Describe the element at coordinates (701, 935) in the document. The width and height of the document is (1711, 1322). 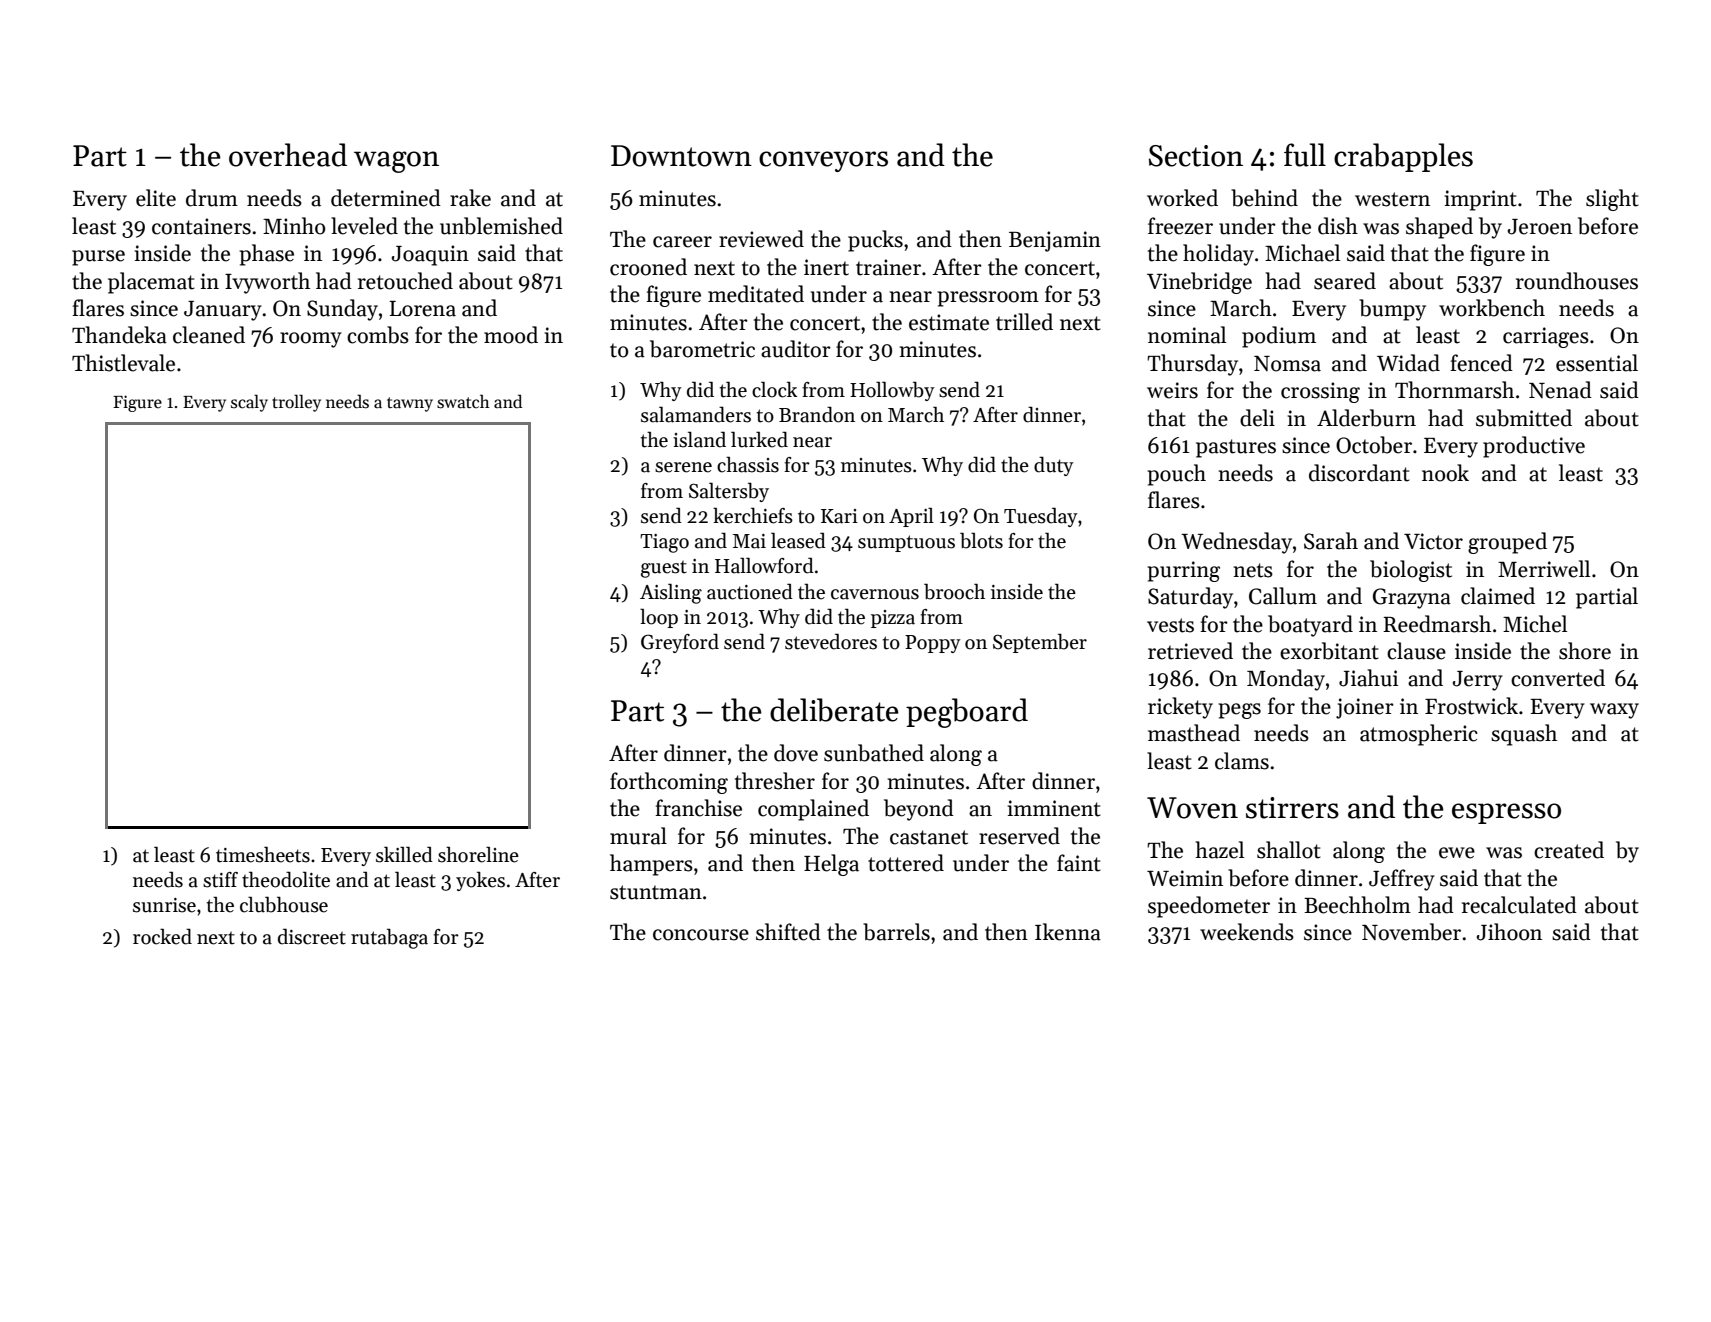
I see `concourse` at that location.
